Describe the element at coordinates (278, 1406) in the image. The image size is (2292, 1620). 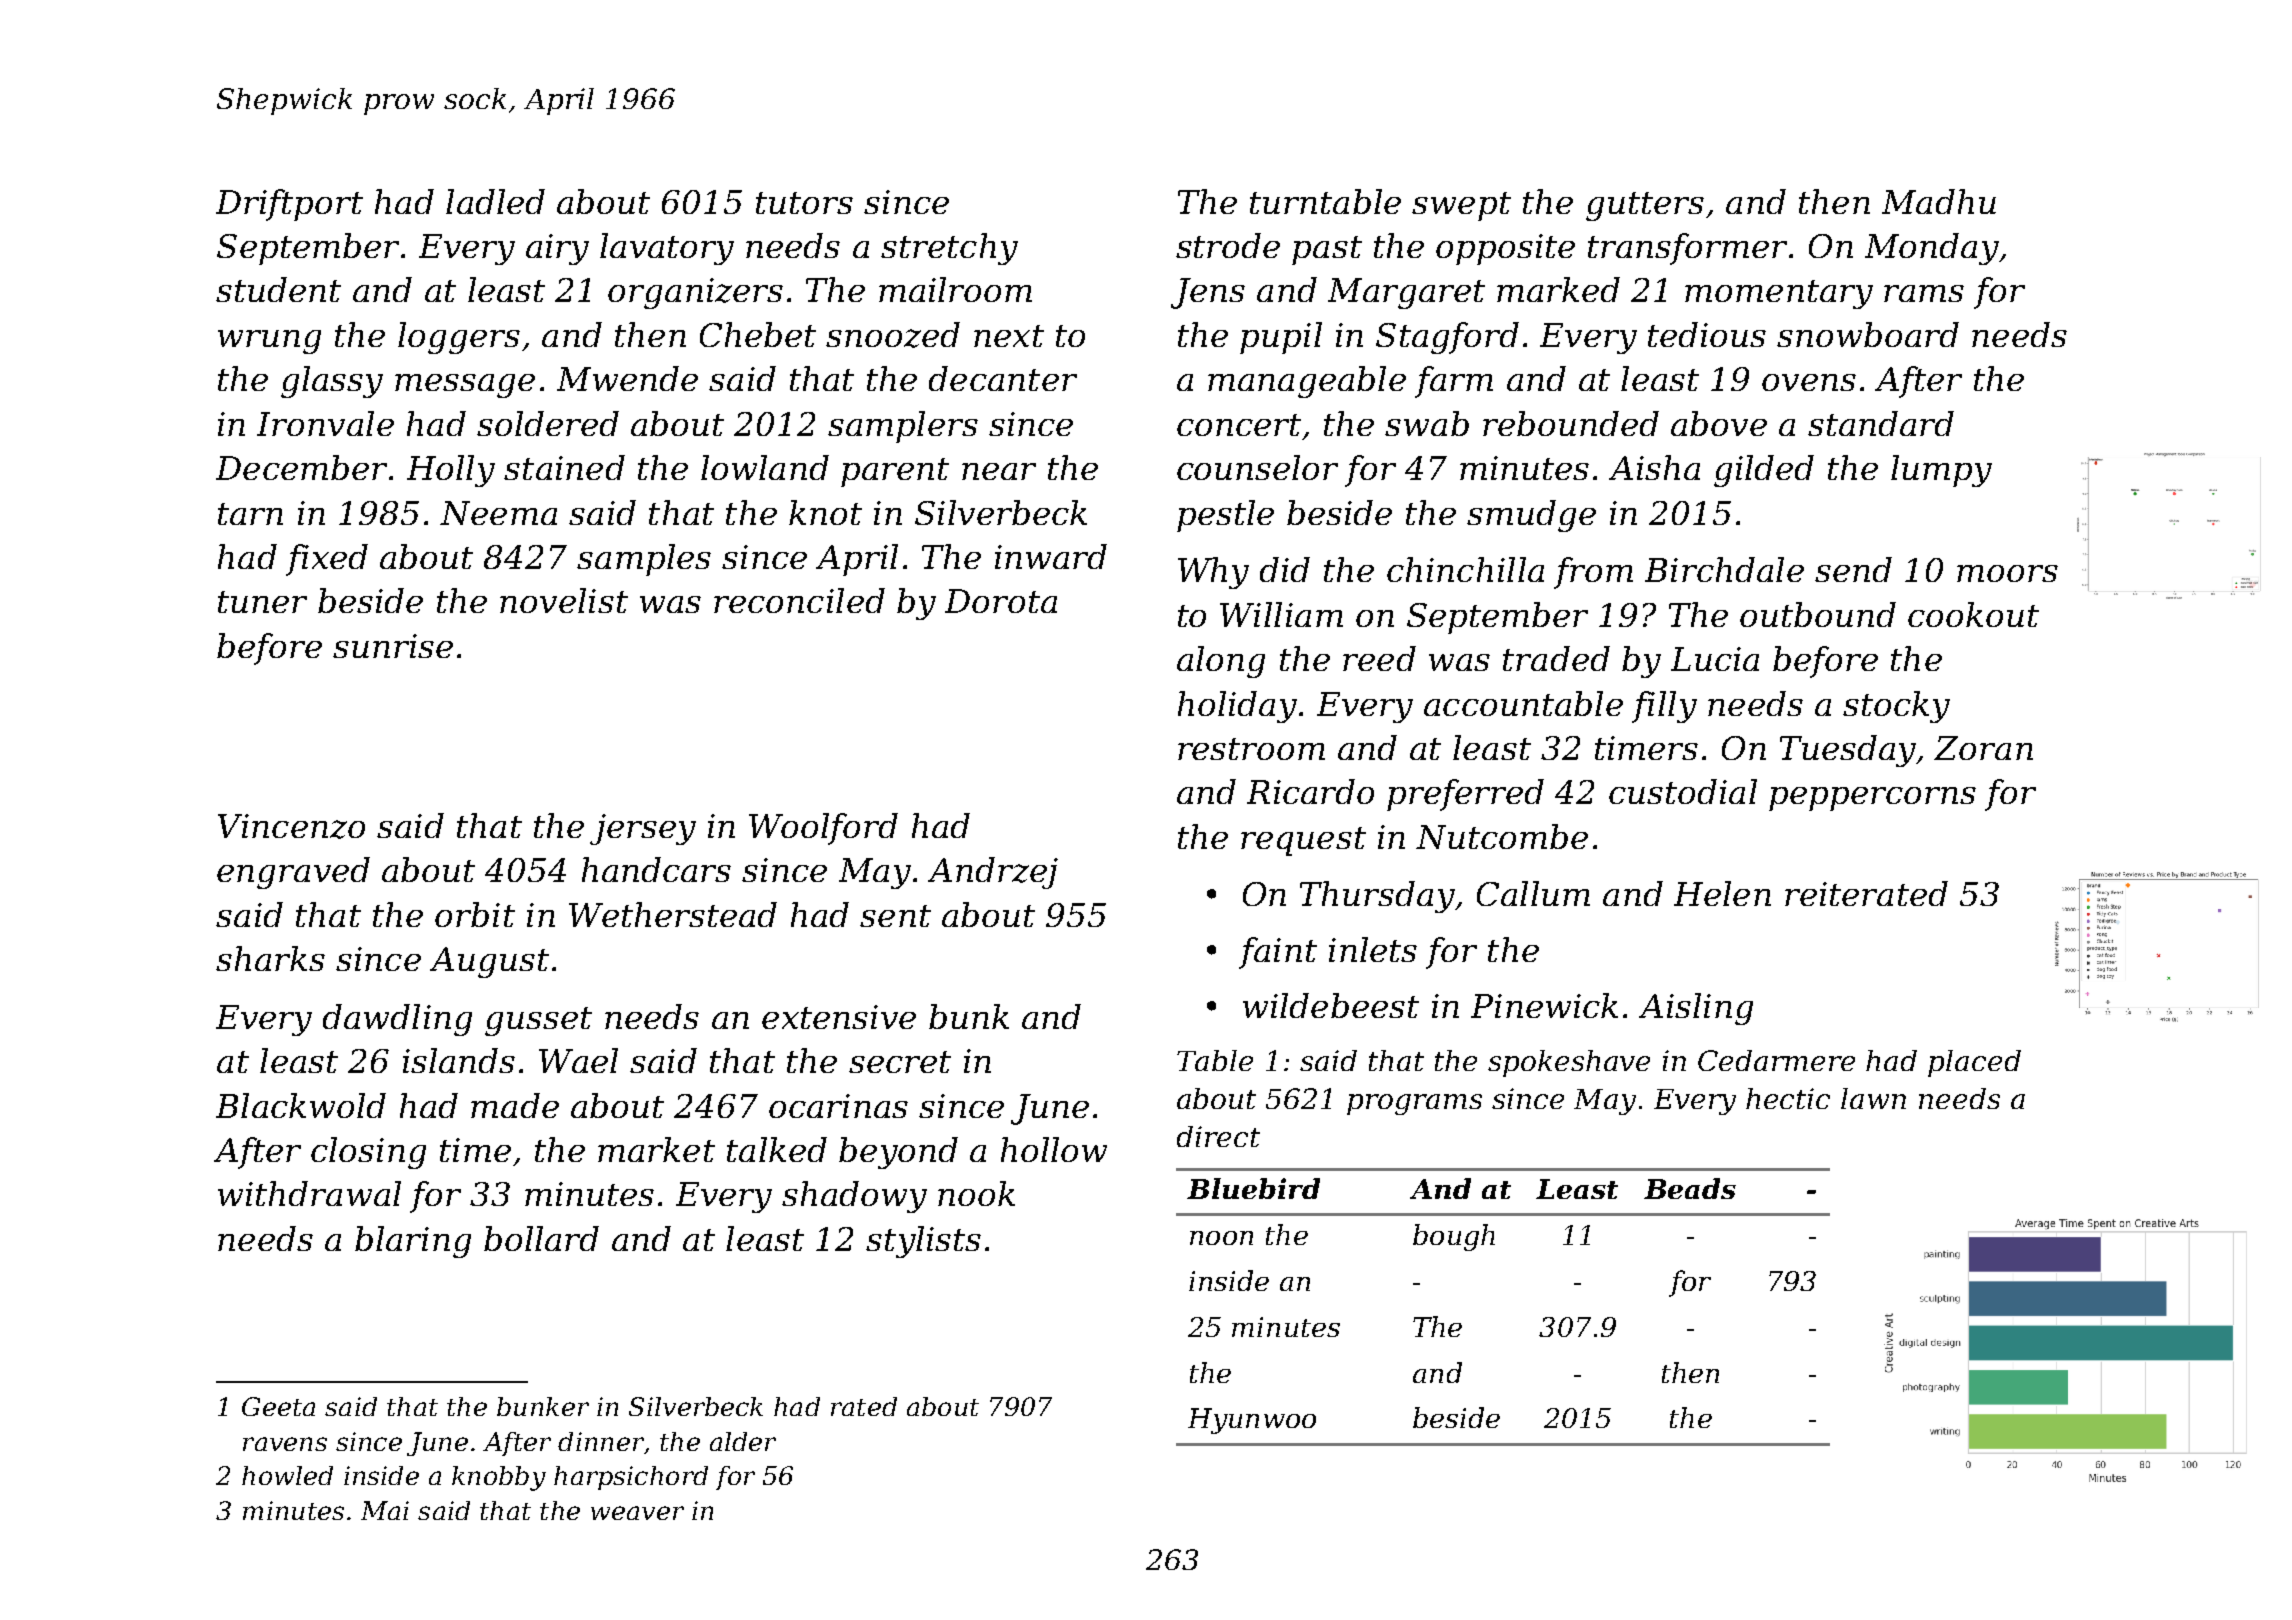
I see `Geeta` at that location.
